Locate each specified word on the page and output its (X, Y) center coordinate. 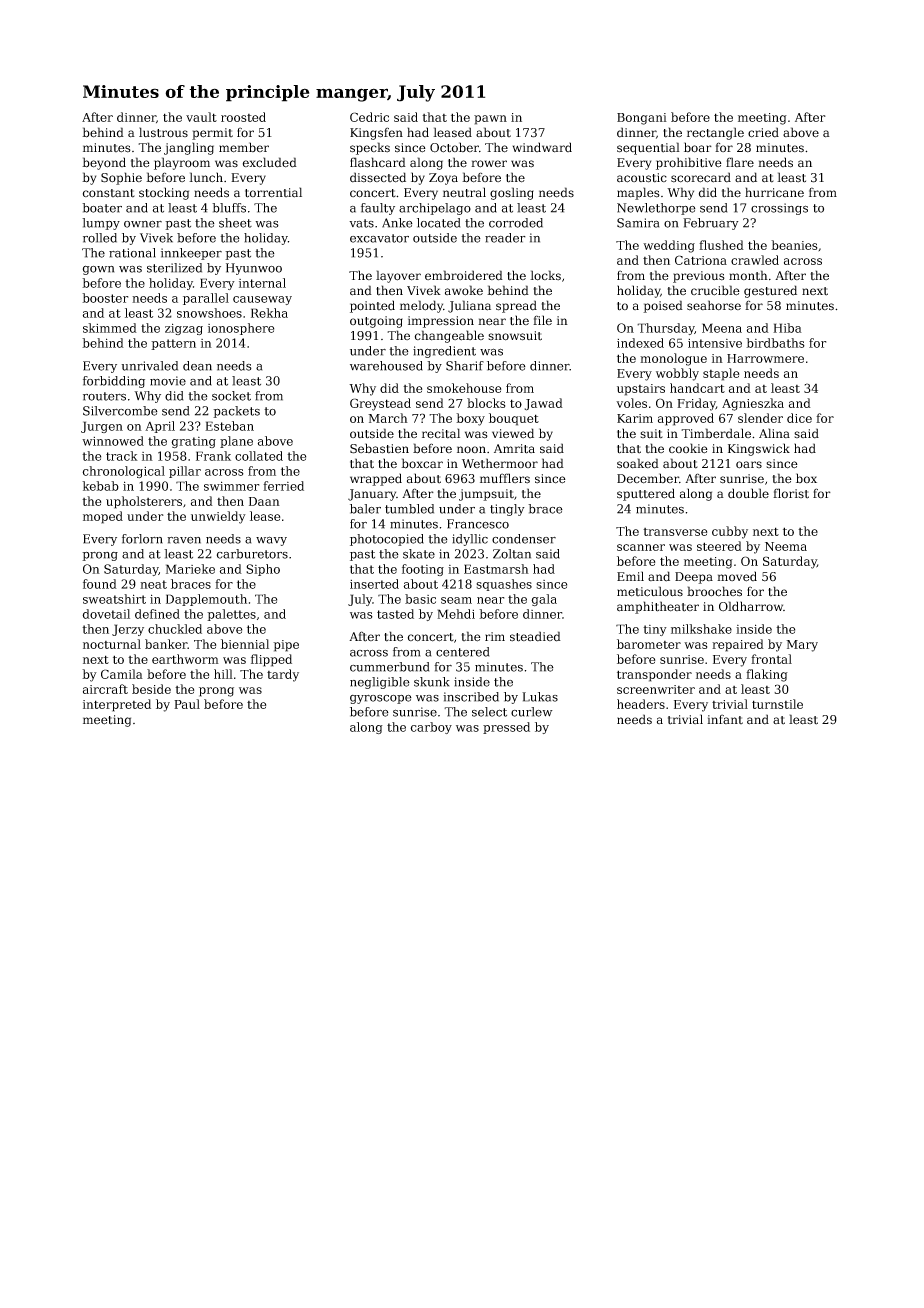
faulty (378, 209)
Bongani (642, 119)
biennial (245, 644)
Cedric (369, 117)
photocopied (387, 540)
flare (740, 162)
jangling (189, 148)
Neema (786, 546)
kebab (100, 486)
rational (132, 253)
